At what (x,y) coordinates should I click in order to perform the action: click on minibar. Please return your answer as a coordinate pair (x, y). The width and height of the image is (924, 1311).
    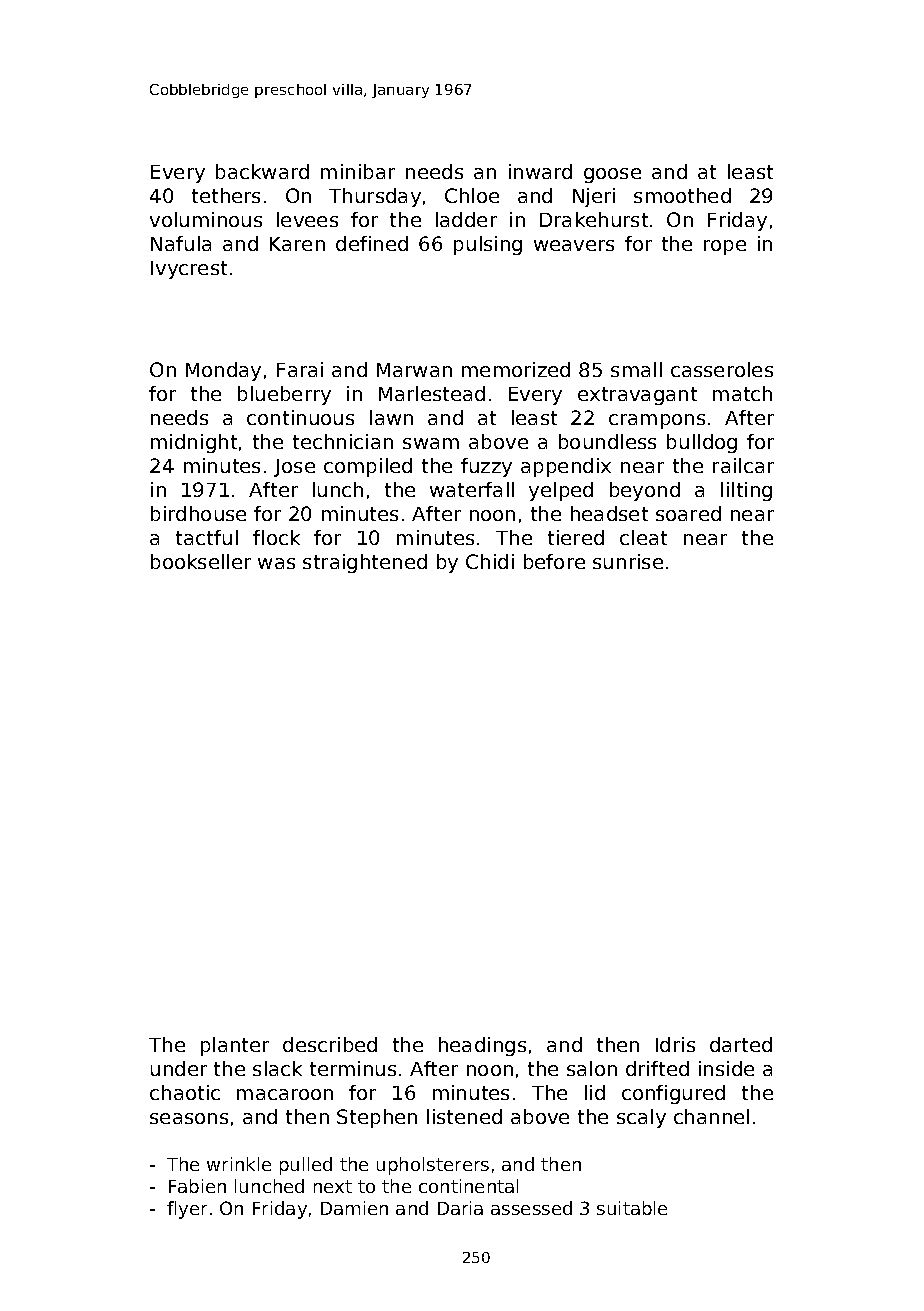
    Looking at the image, I should click on (358, 171).
